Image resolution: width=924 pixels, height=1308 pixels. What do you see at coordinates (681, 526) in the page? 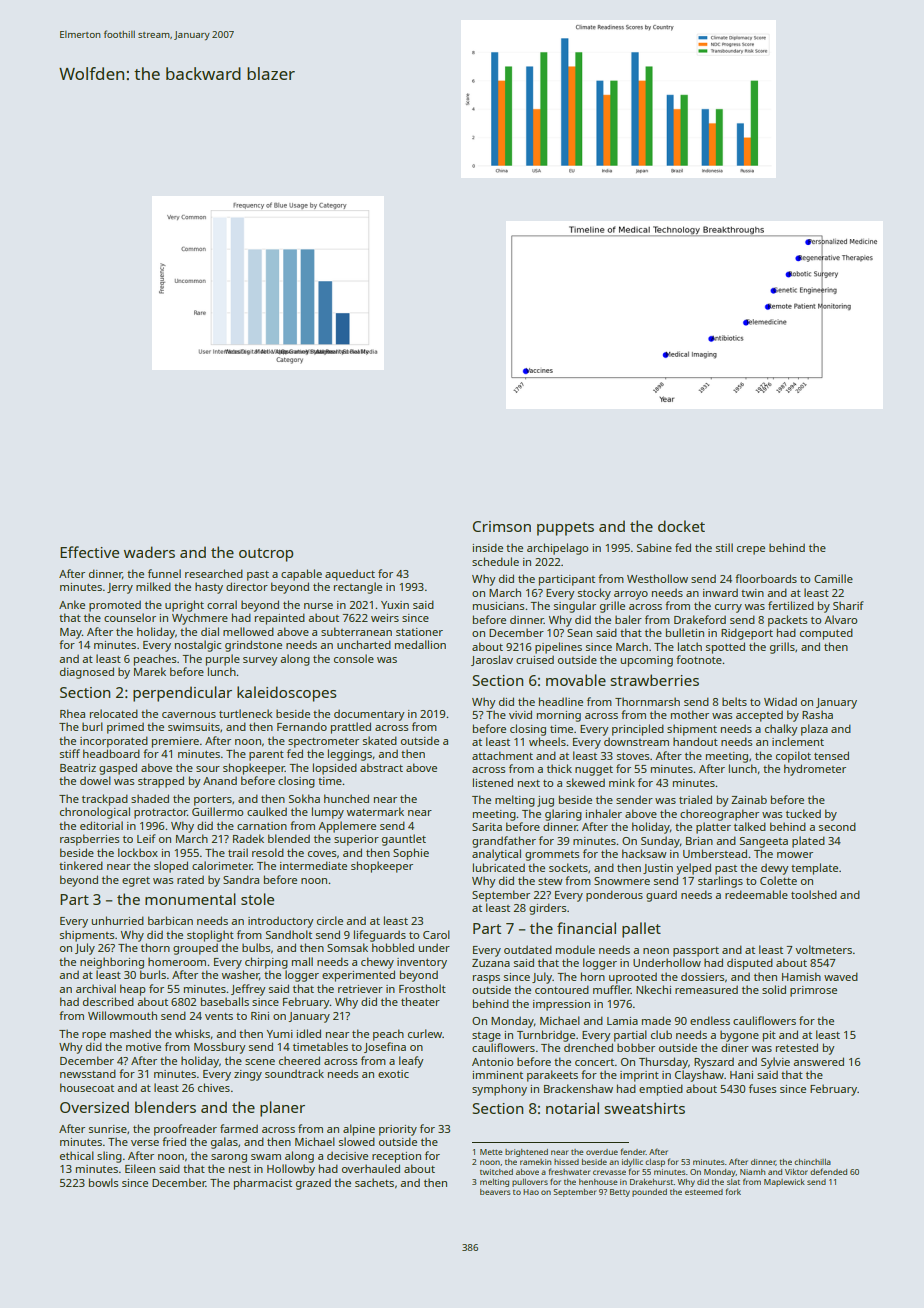
I see `docket` at bounding box center [681, 526].
